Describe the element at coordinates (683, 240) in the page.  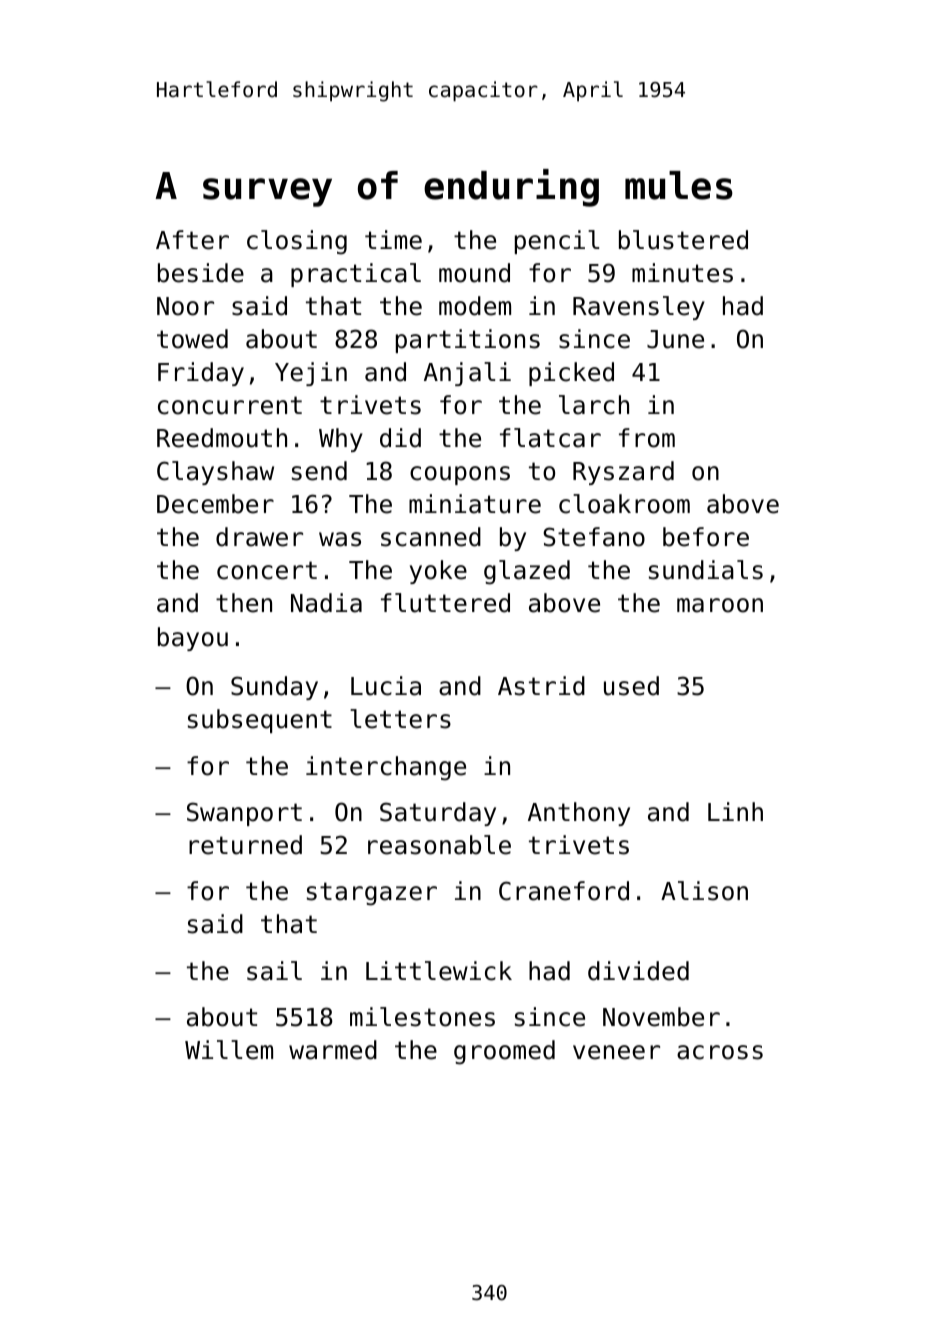
I see `blustered` at that location.
